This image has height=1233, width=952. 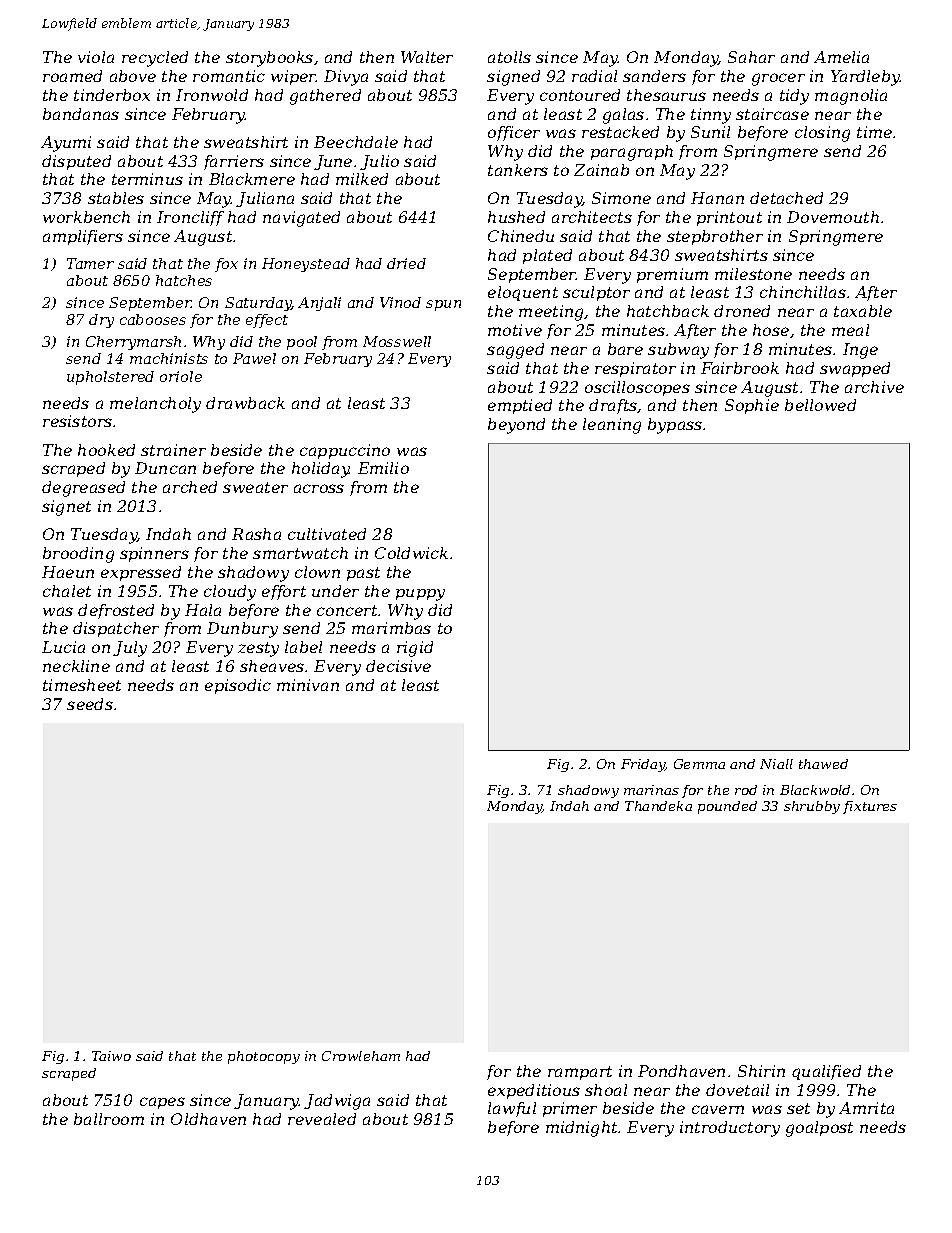 I want to click on Pondhaven, so click(x=681, y=1071).
